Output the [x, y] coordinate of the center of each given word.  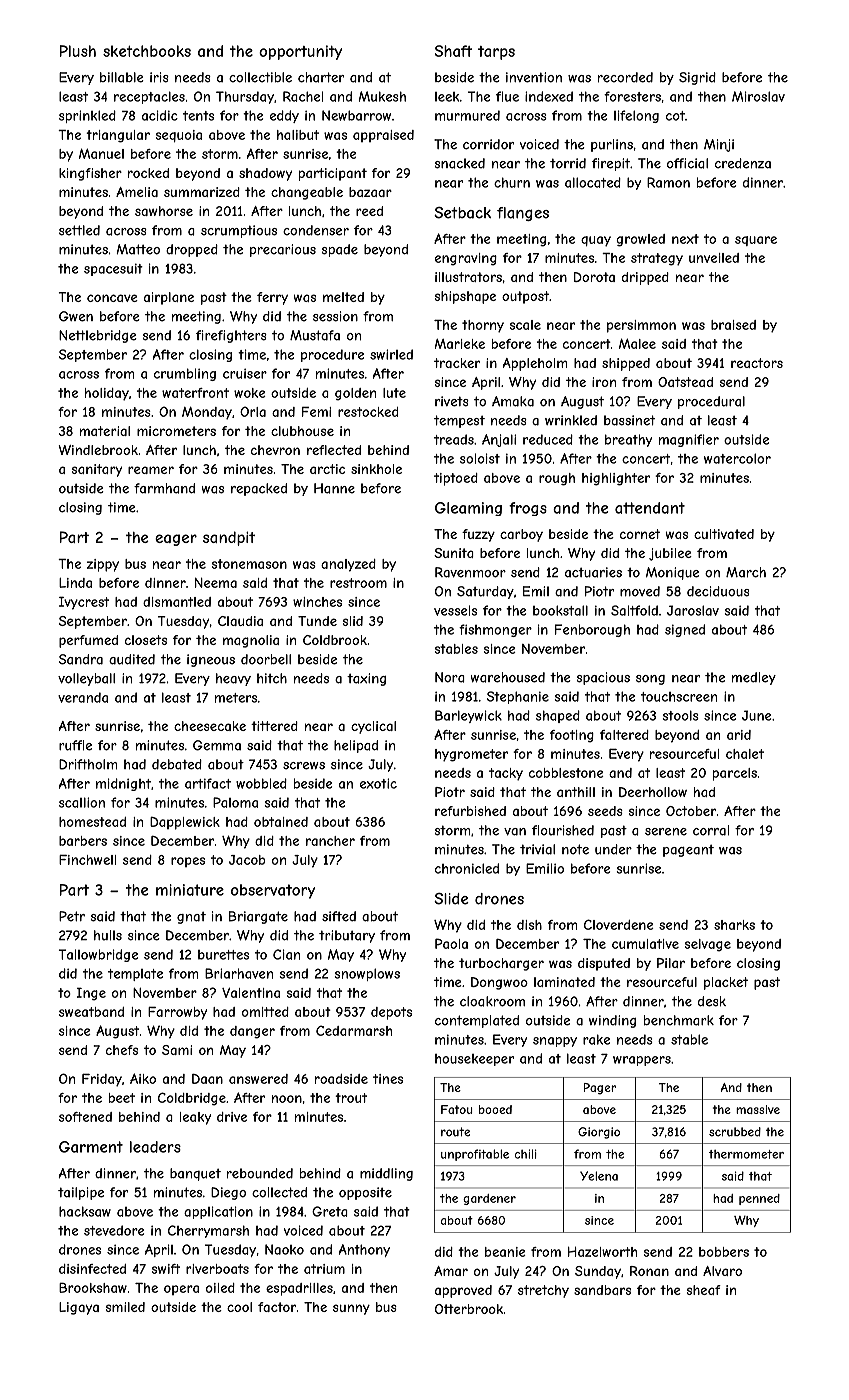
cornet [640, 534]
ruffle [75, 745]
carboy [521, 535]
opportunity [300, 52]
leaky [195, 1118]
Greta [330, 1211]
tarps [496, 53]
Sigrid [697, 78]
